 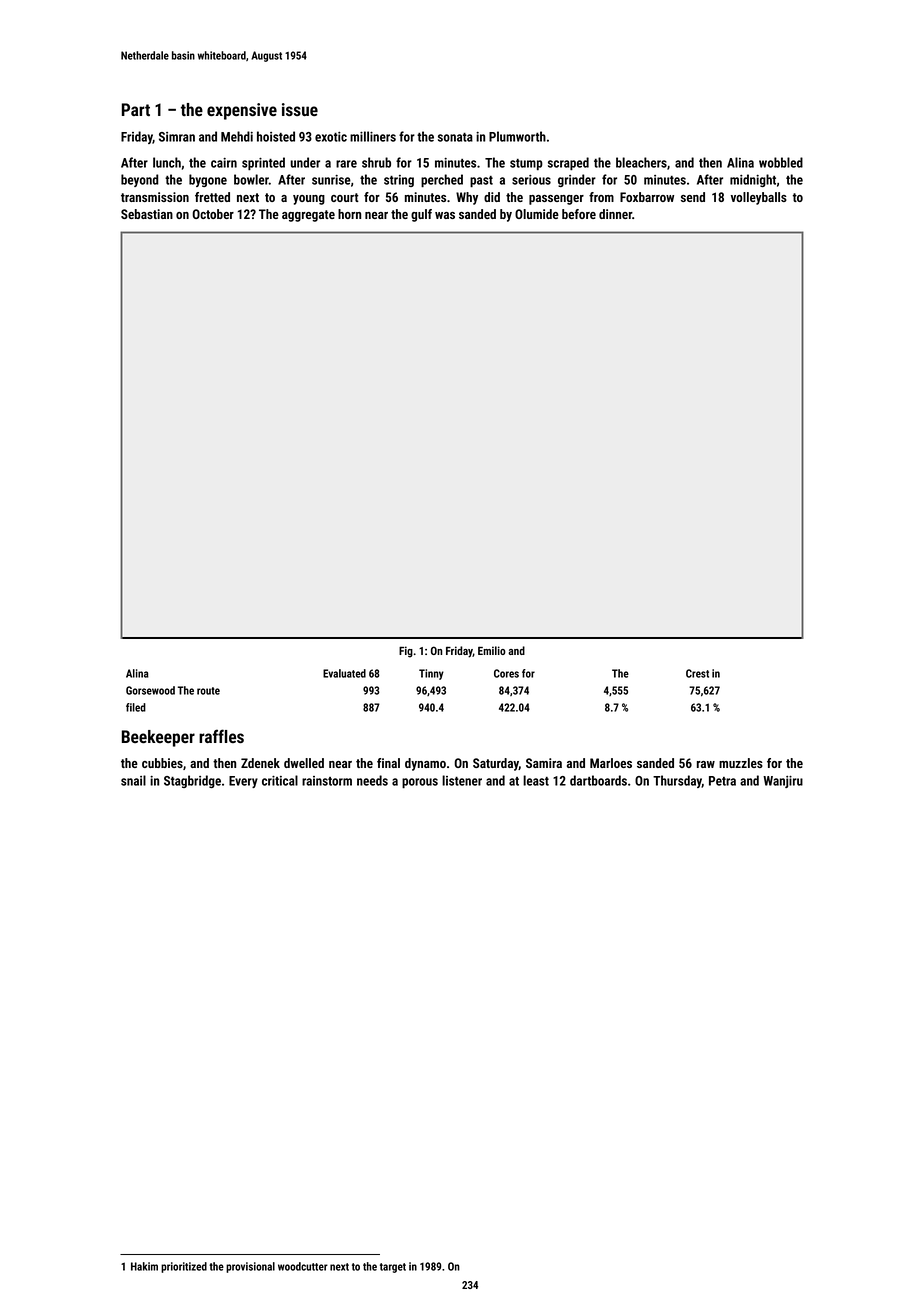 What do you see at coordinates (517, 136) in the page?
I see `Plumworth` at bounding box center [517, 136].
